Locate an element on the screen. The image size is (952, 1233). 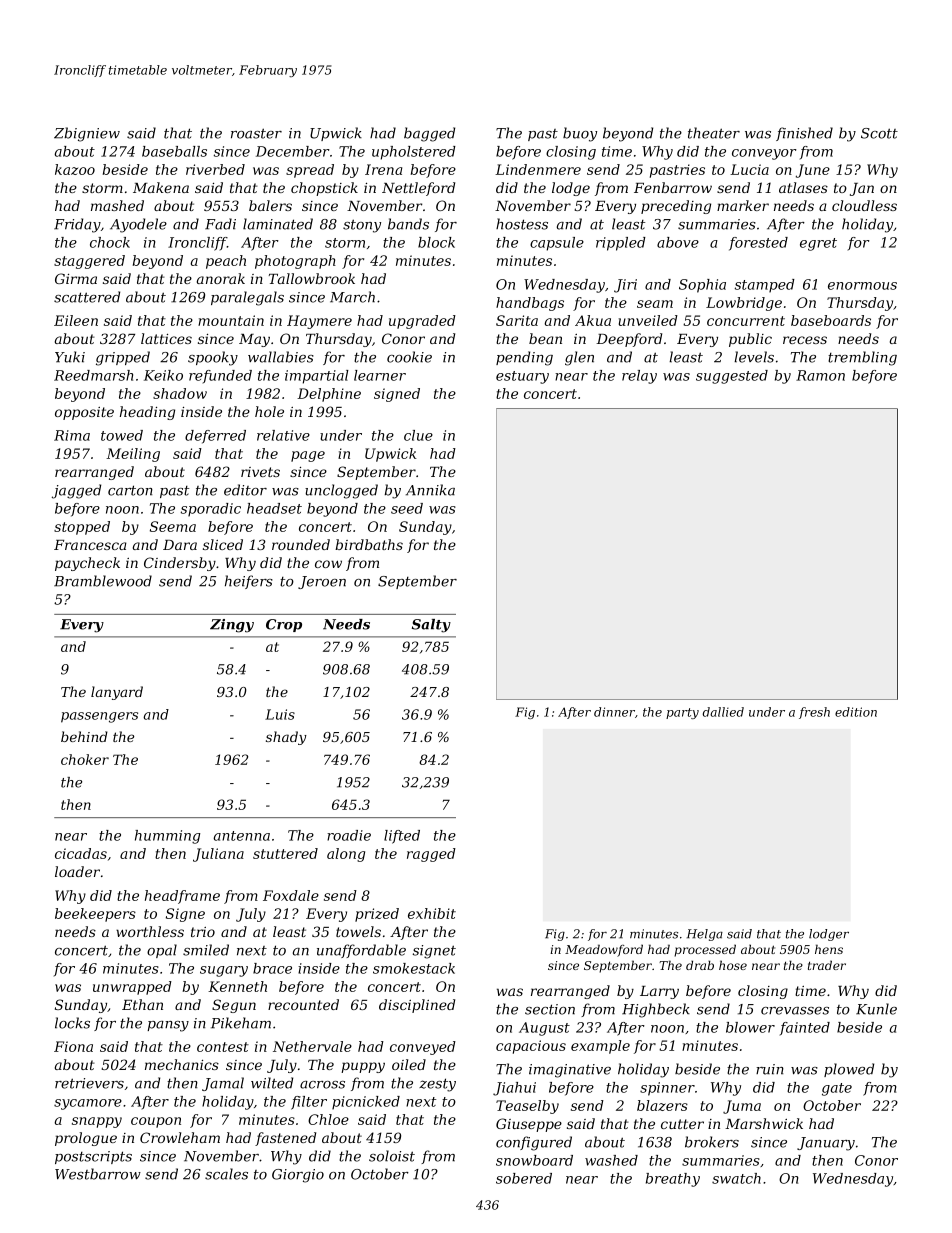
Cindersby is located at coordinates (180, 564).
